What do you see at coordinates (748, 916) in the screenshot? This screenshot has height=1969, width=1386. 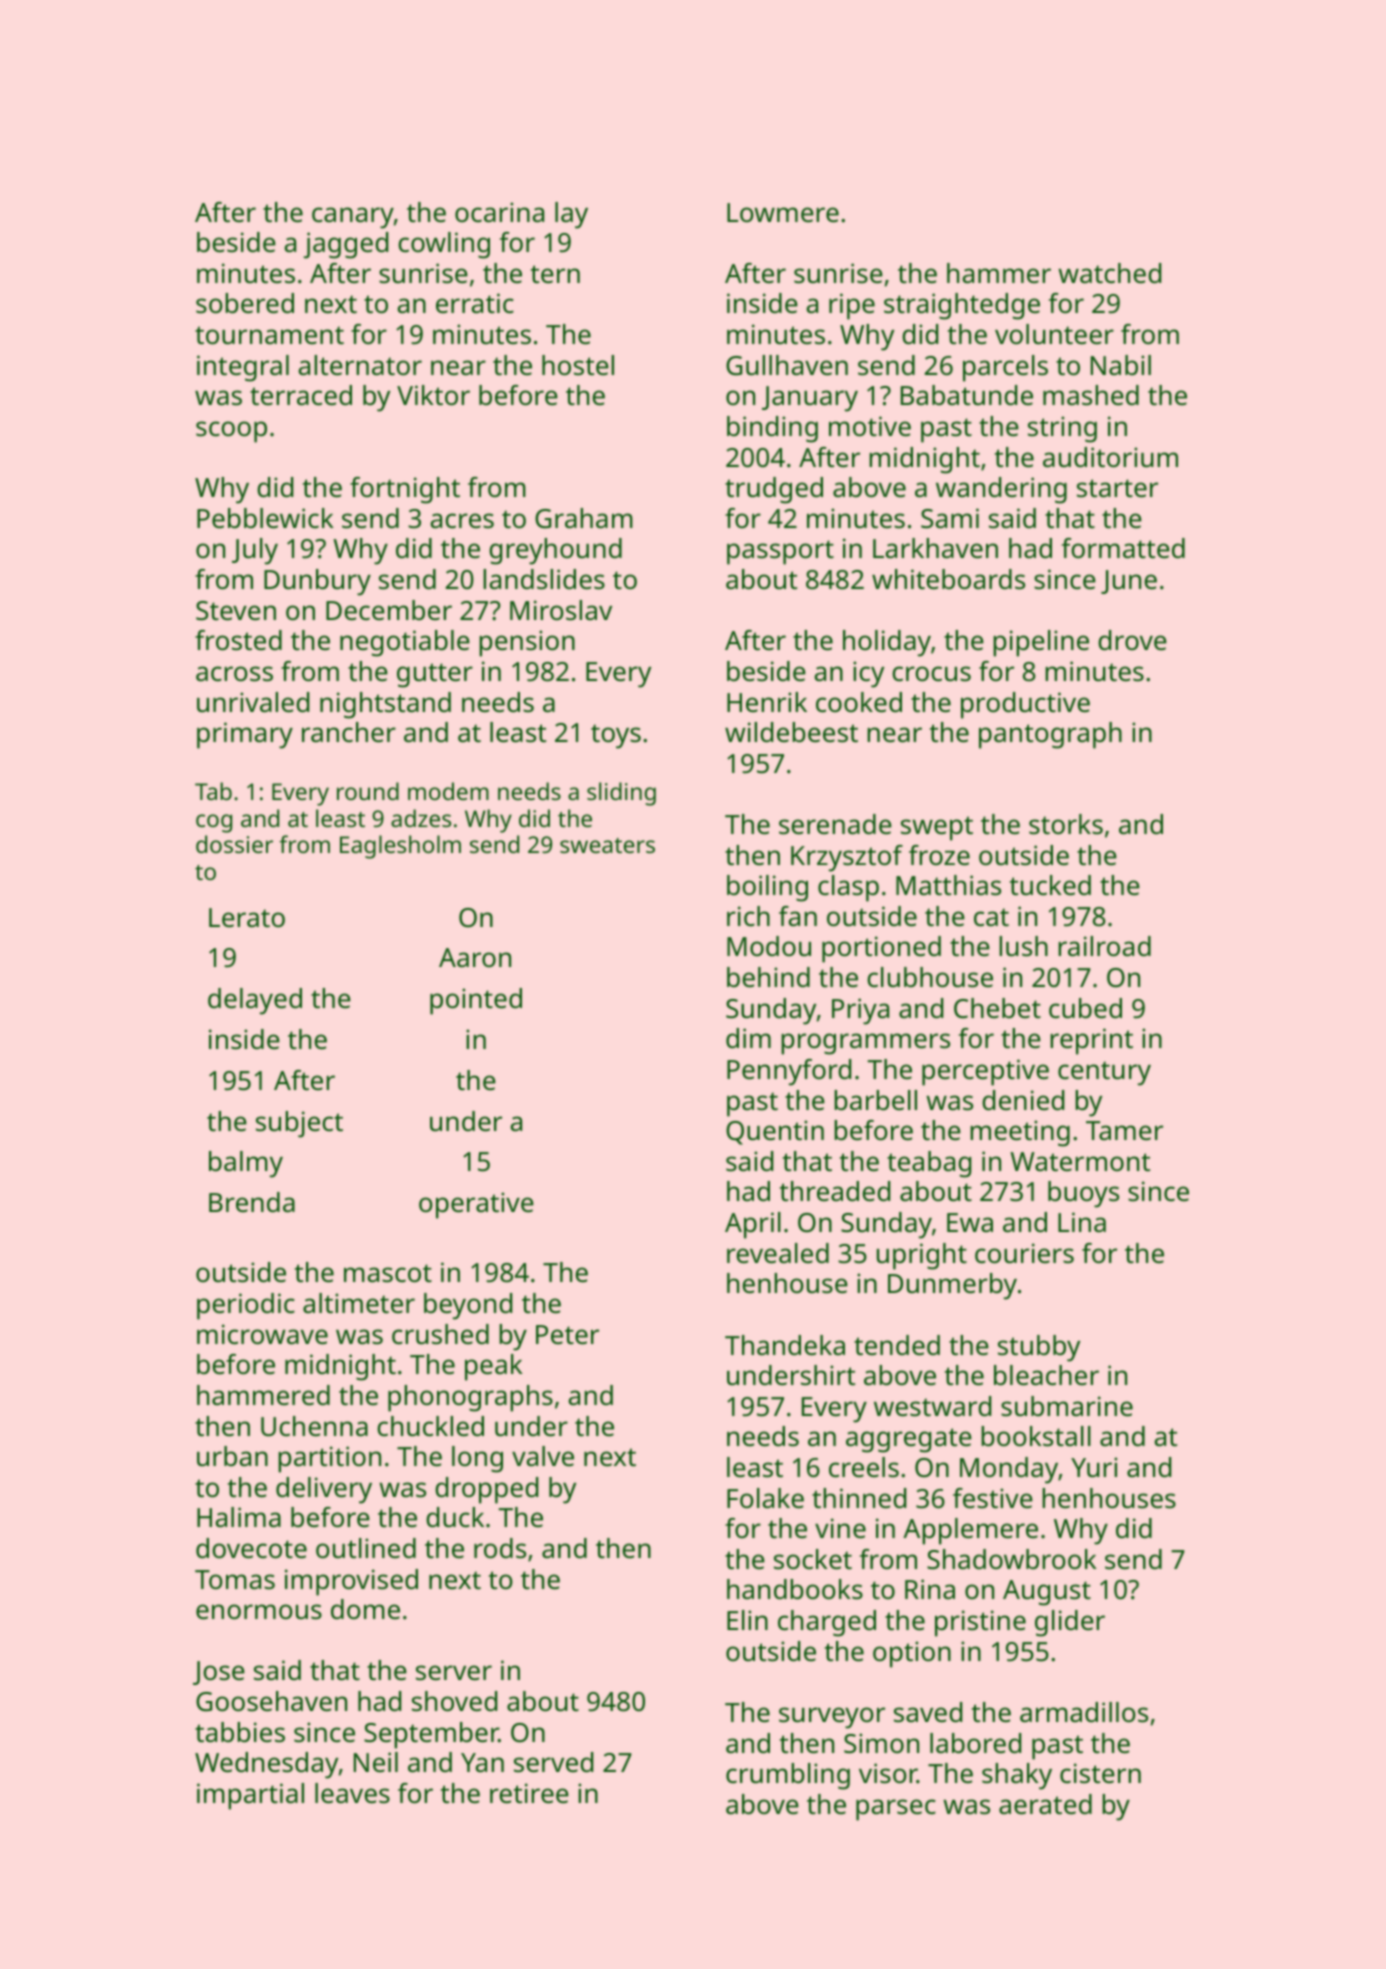 I see `rich` at bounding box center [748, 916].
